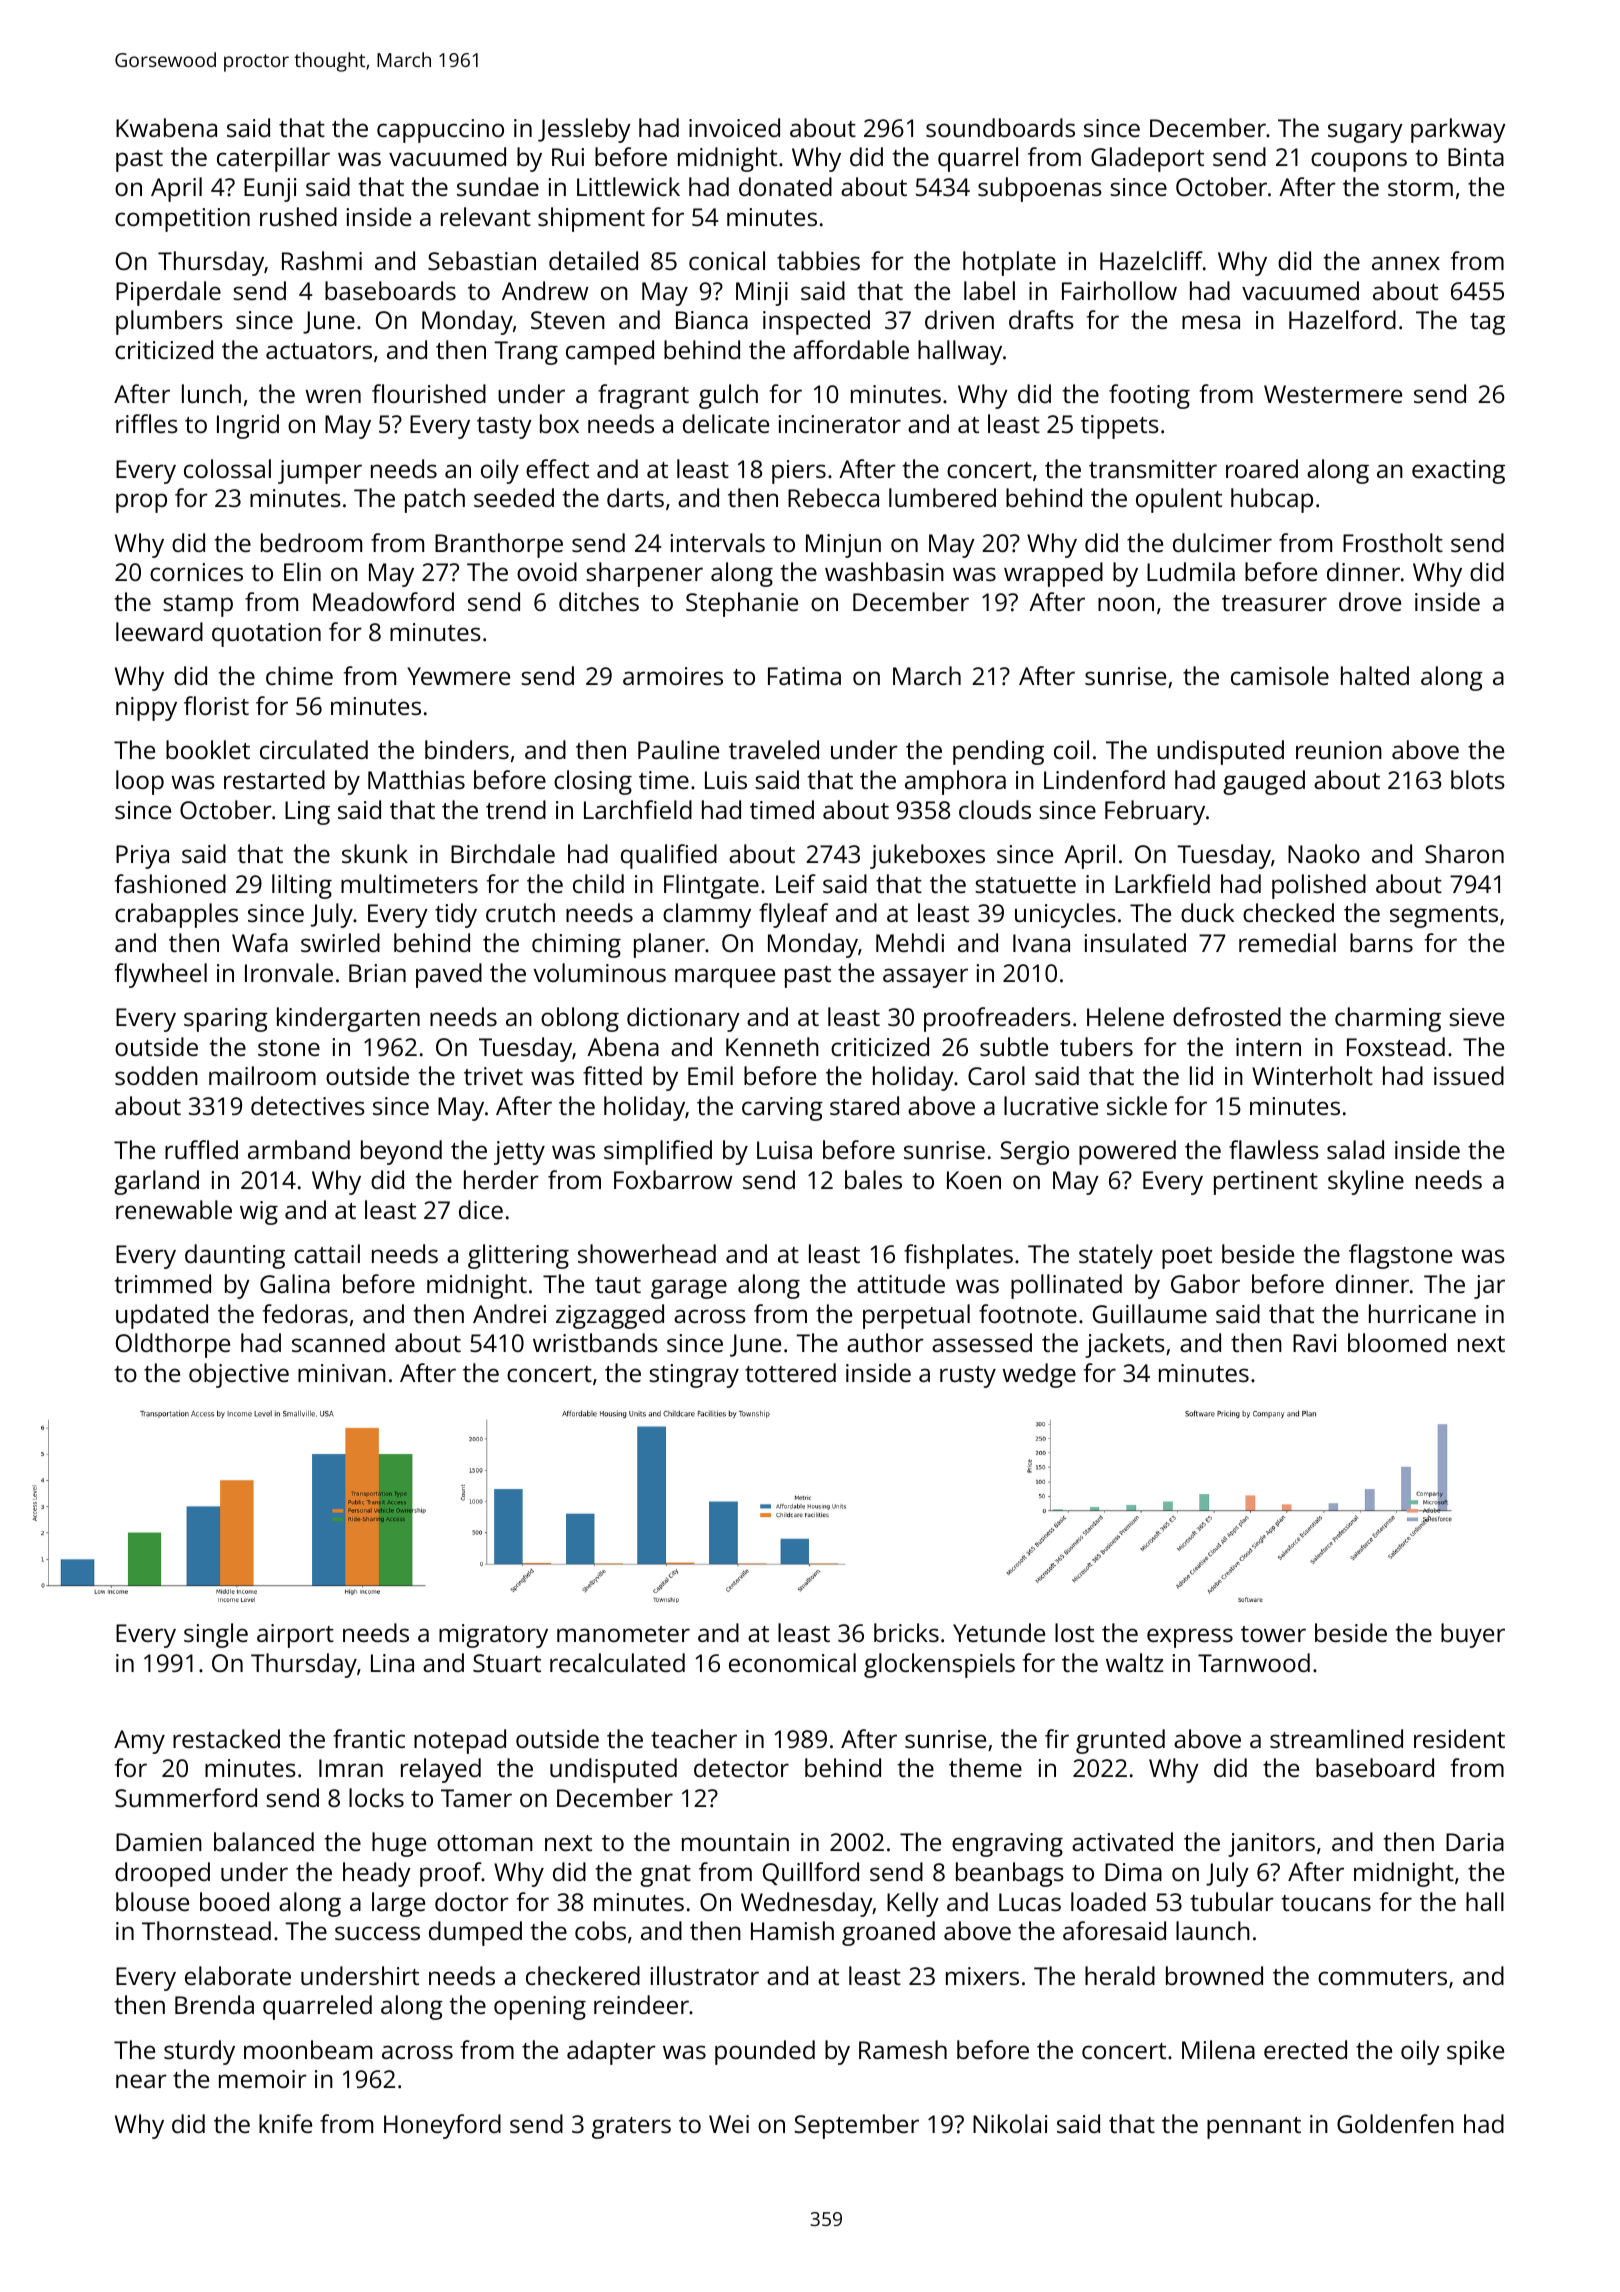 The height and width of the screenshot is (2292, 1620). What do you see at coordinates (1179, 500) in the screenshot?
I see `opulent` at bounding box center [1179, 500].
